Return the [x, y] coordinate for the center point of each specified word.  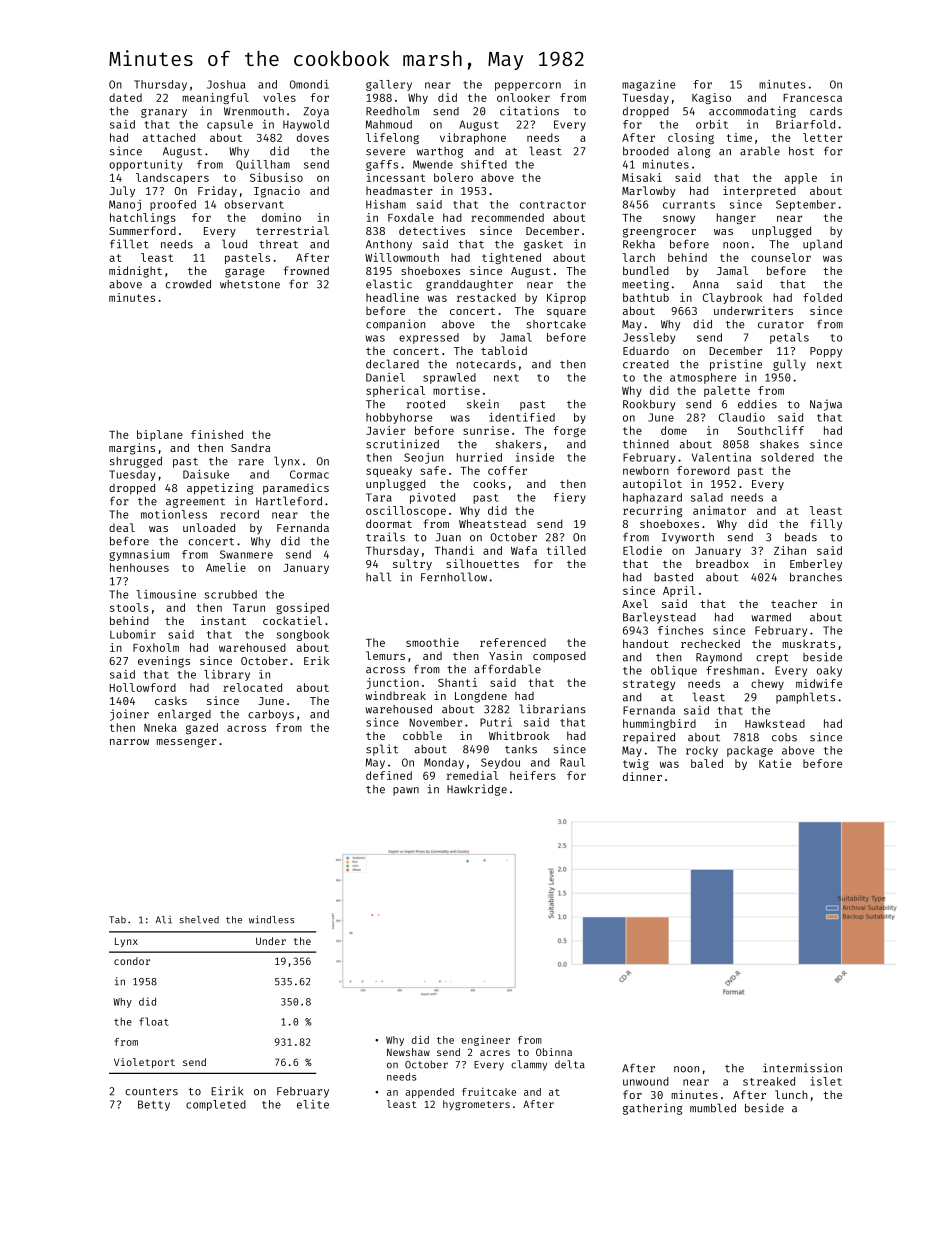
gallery [389, 85]
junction [392, 683]
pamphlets [805, 698]
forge [570, 431]
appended [429, 1093]
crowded [188, 284]
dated [125, 97]
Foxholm [156, 647]
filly [826, 524]
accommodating [752, 112]
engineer [486, 1040]
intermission [802, 1068]
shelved [199, 920]
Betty [154, 1105]
